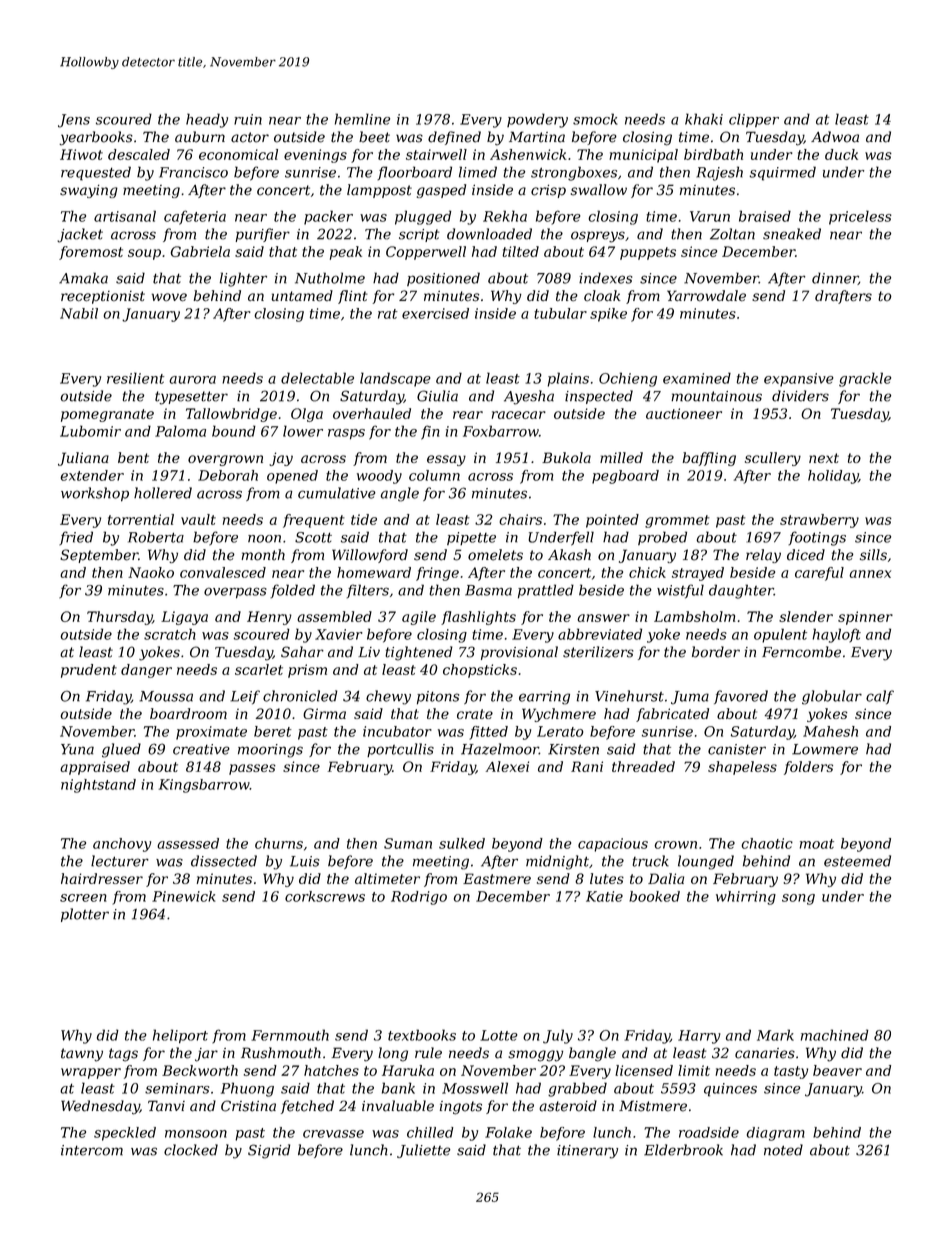 Image resolution: width=952 pixels, height=1233 pixels. Describe the element at coordinates (245, 697) in the page. I see `Leif` at that location.
